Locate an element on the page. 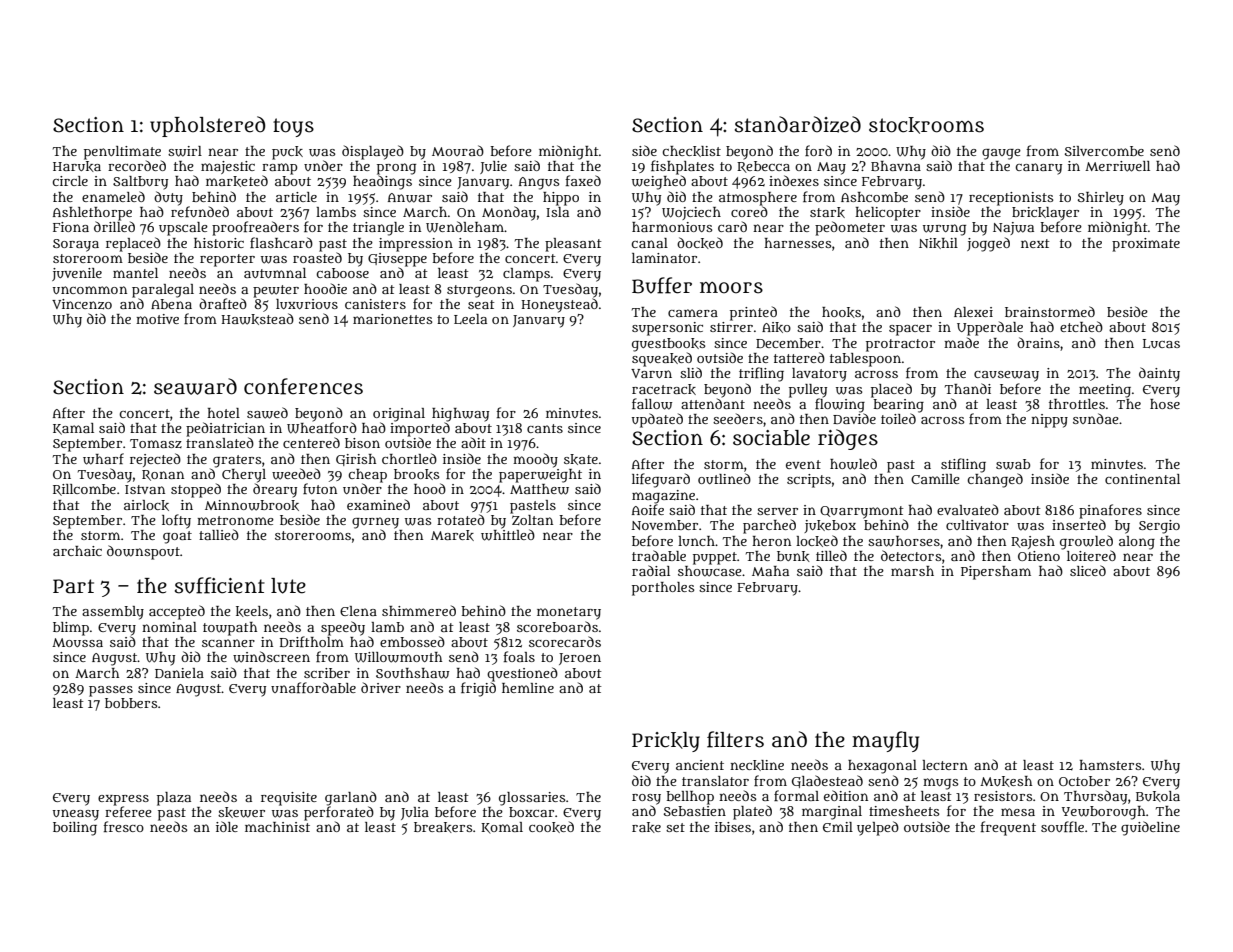 This image has height=952, width=1233. December is located at coordinates (788, 343).
